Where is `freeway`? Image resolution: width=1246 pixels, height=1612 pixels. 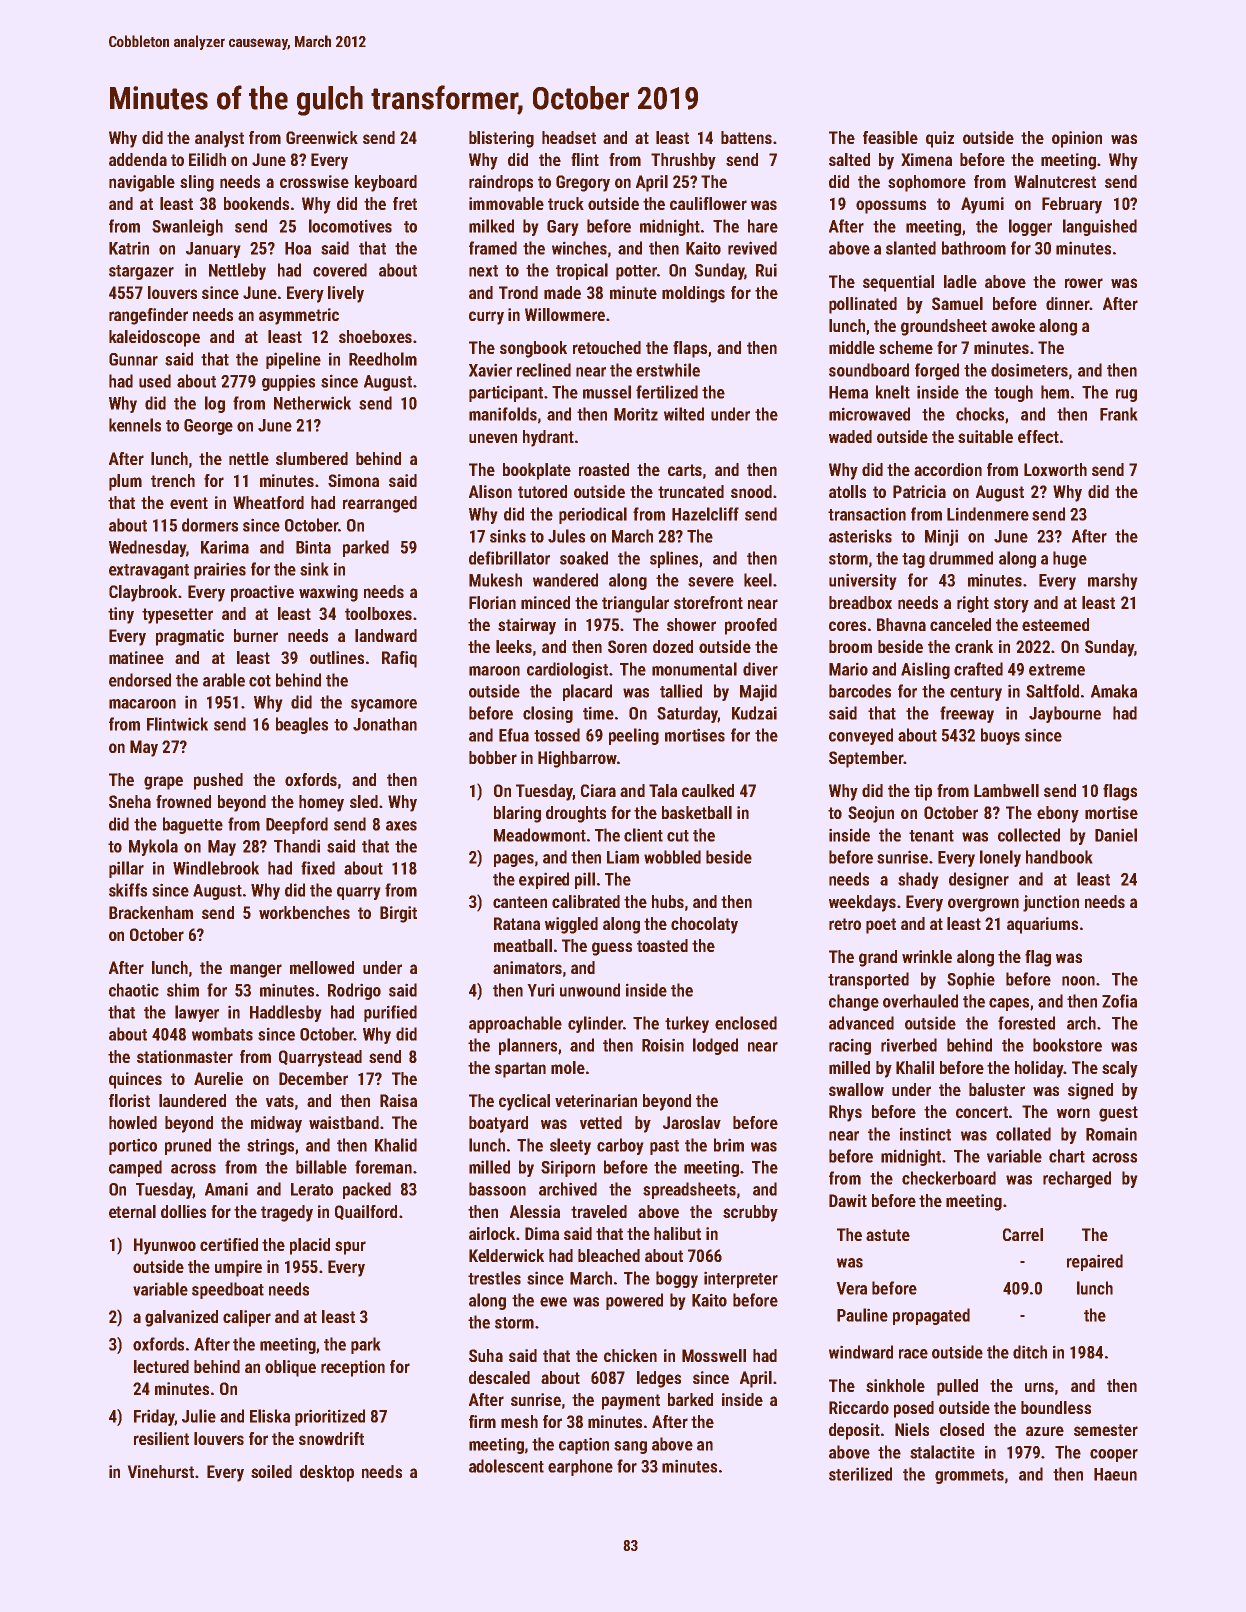
freeway is located at coordinates (967, 714).
